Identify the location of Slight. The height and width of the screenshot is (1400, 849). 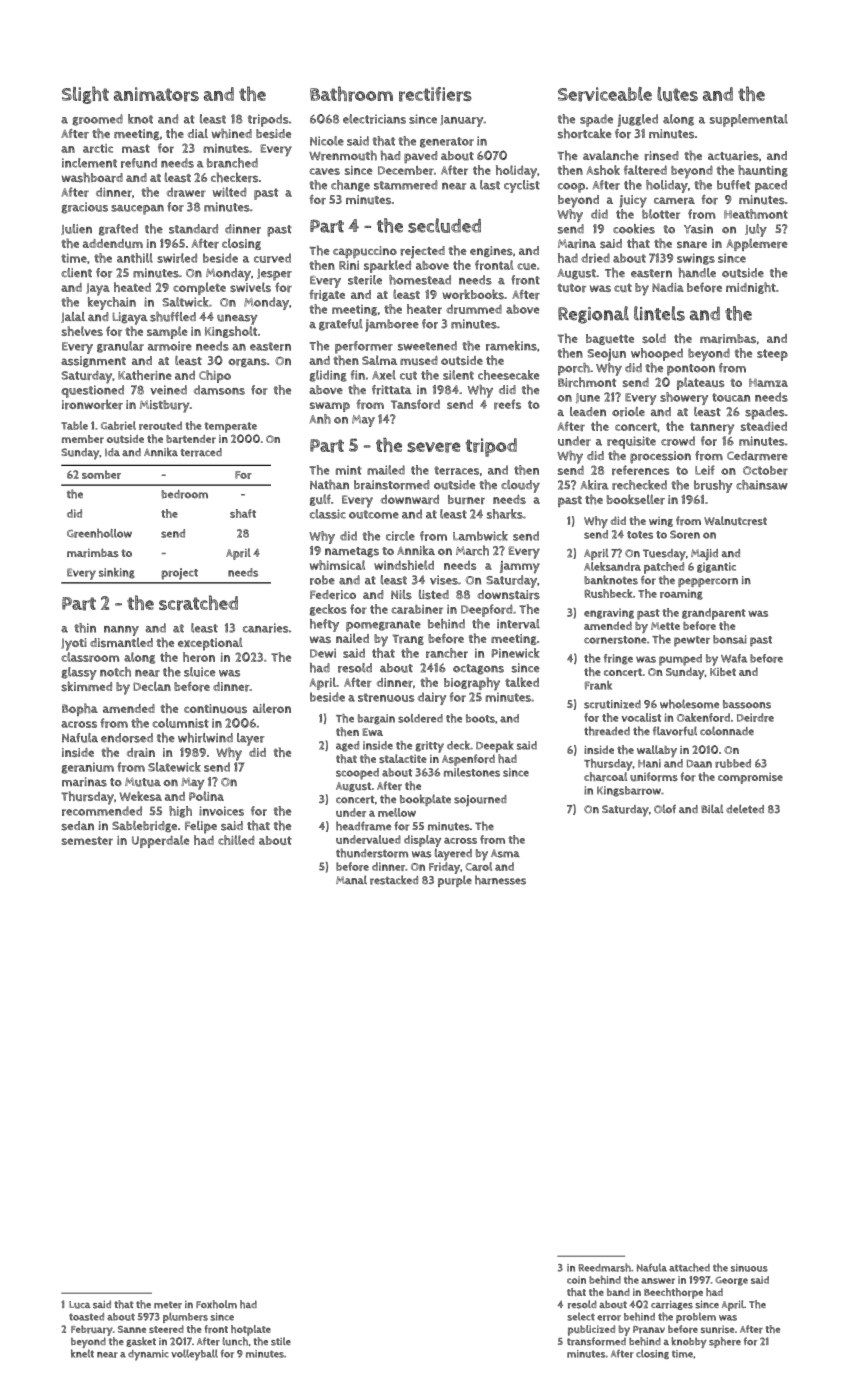
(85, 95).
